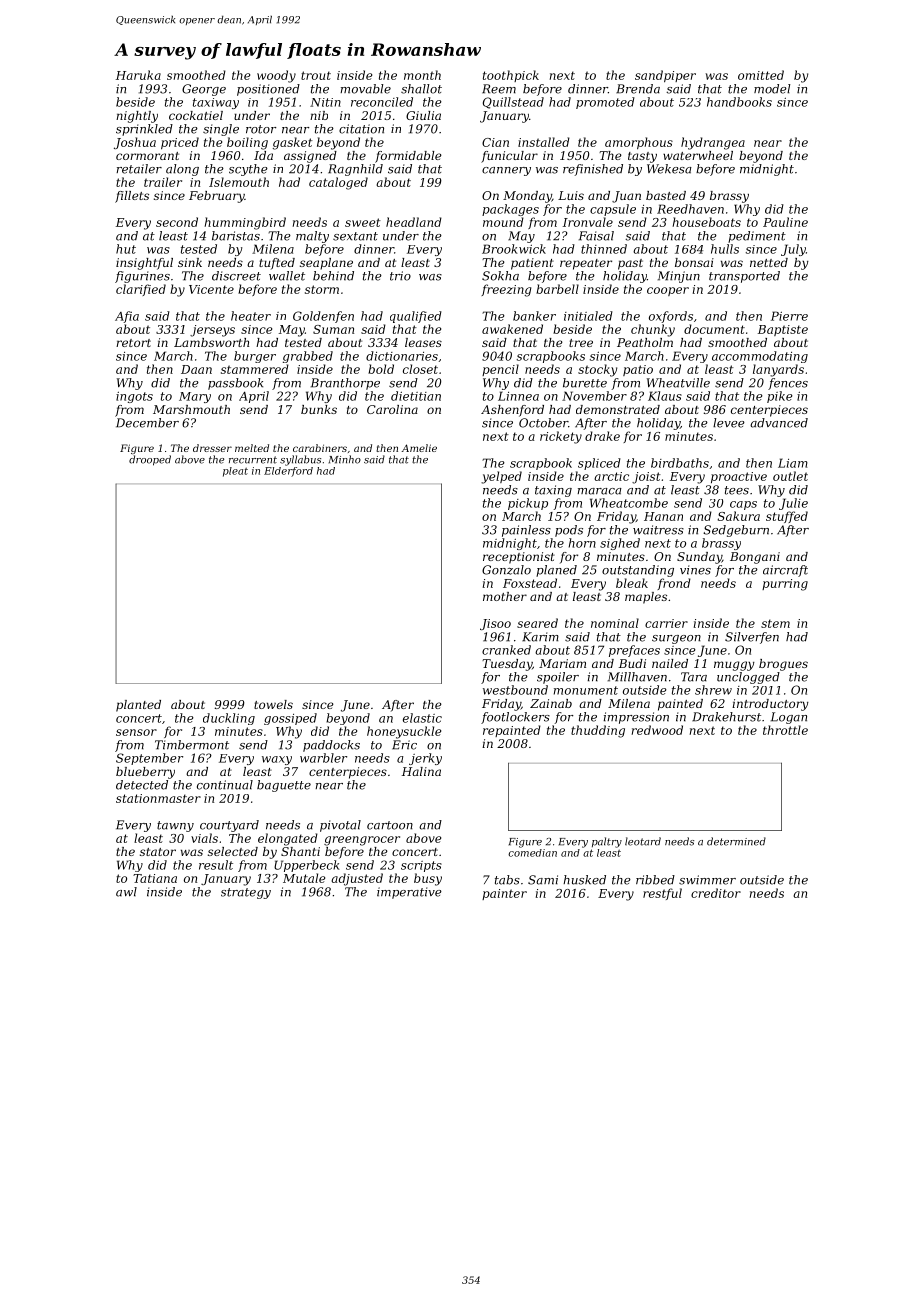 The width and height of the document is (924, 1308). What do you see at coordinates (553, 491) in the document?
I see `taxing` at bounding box center [553, 491].
